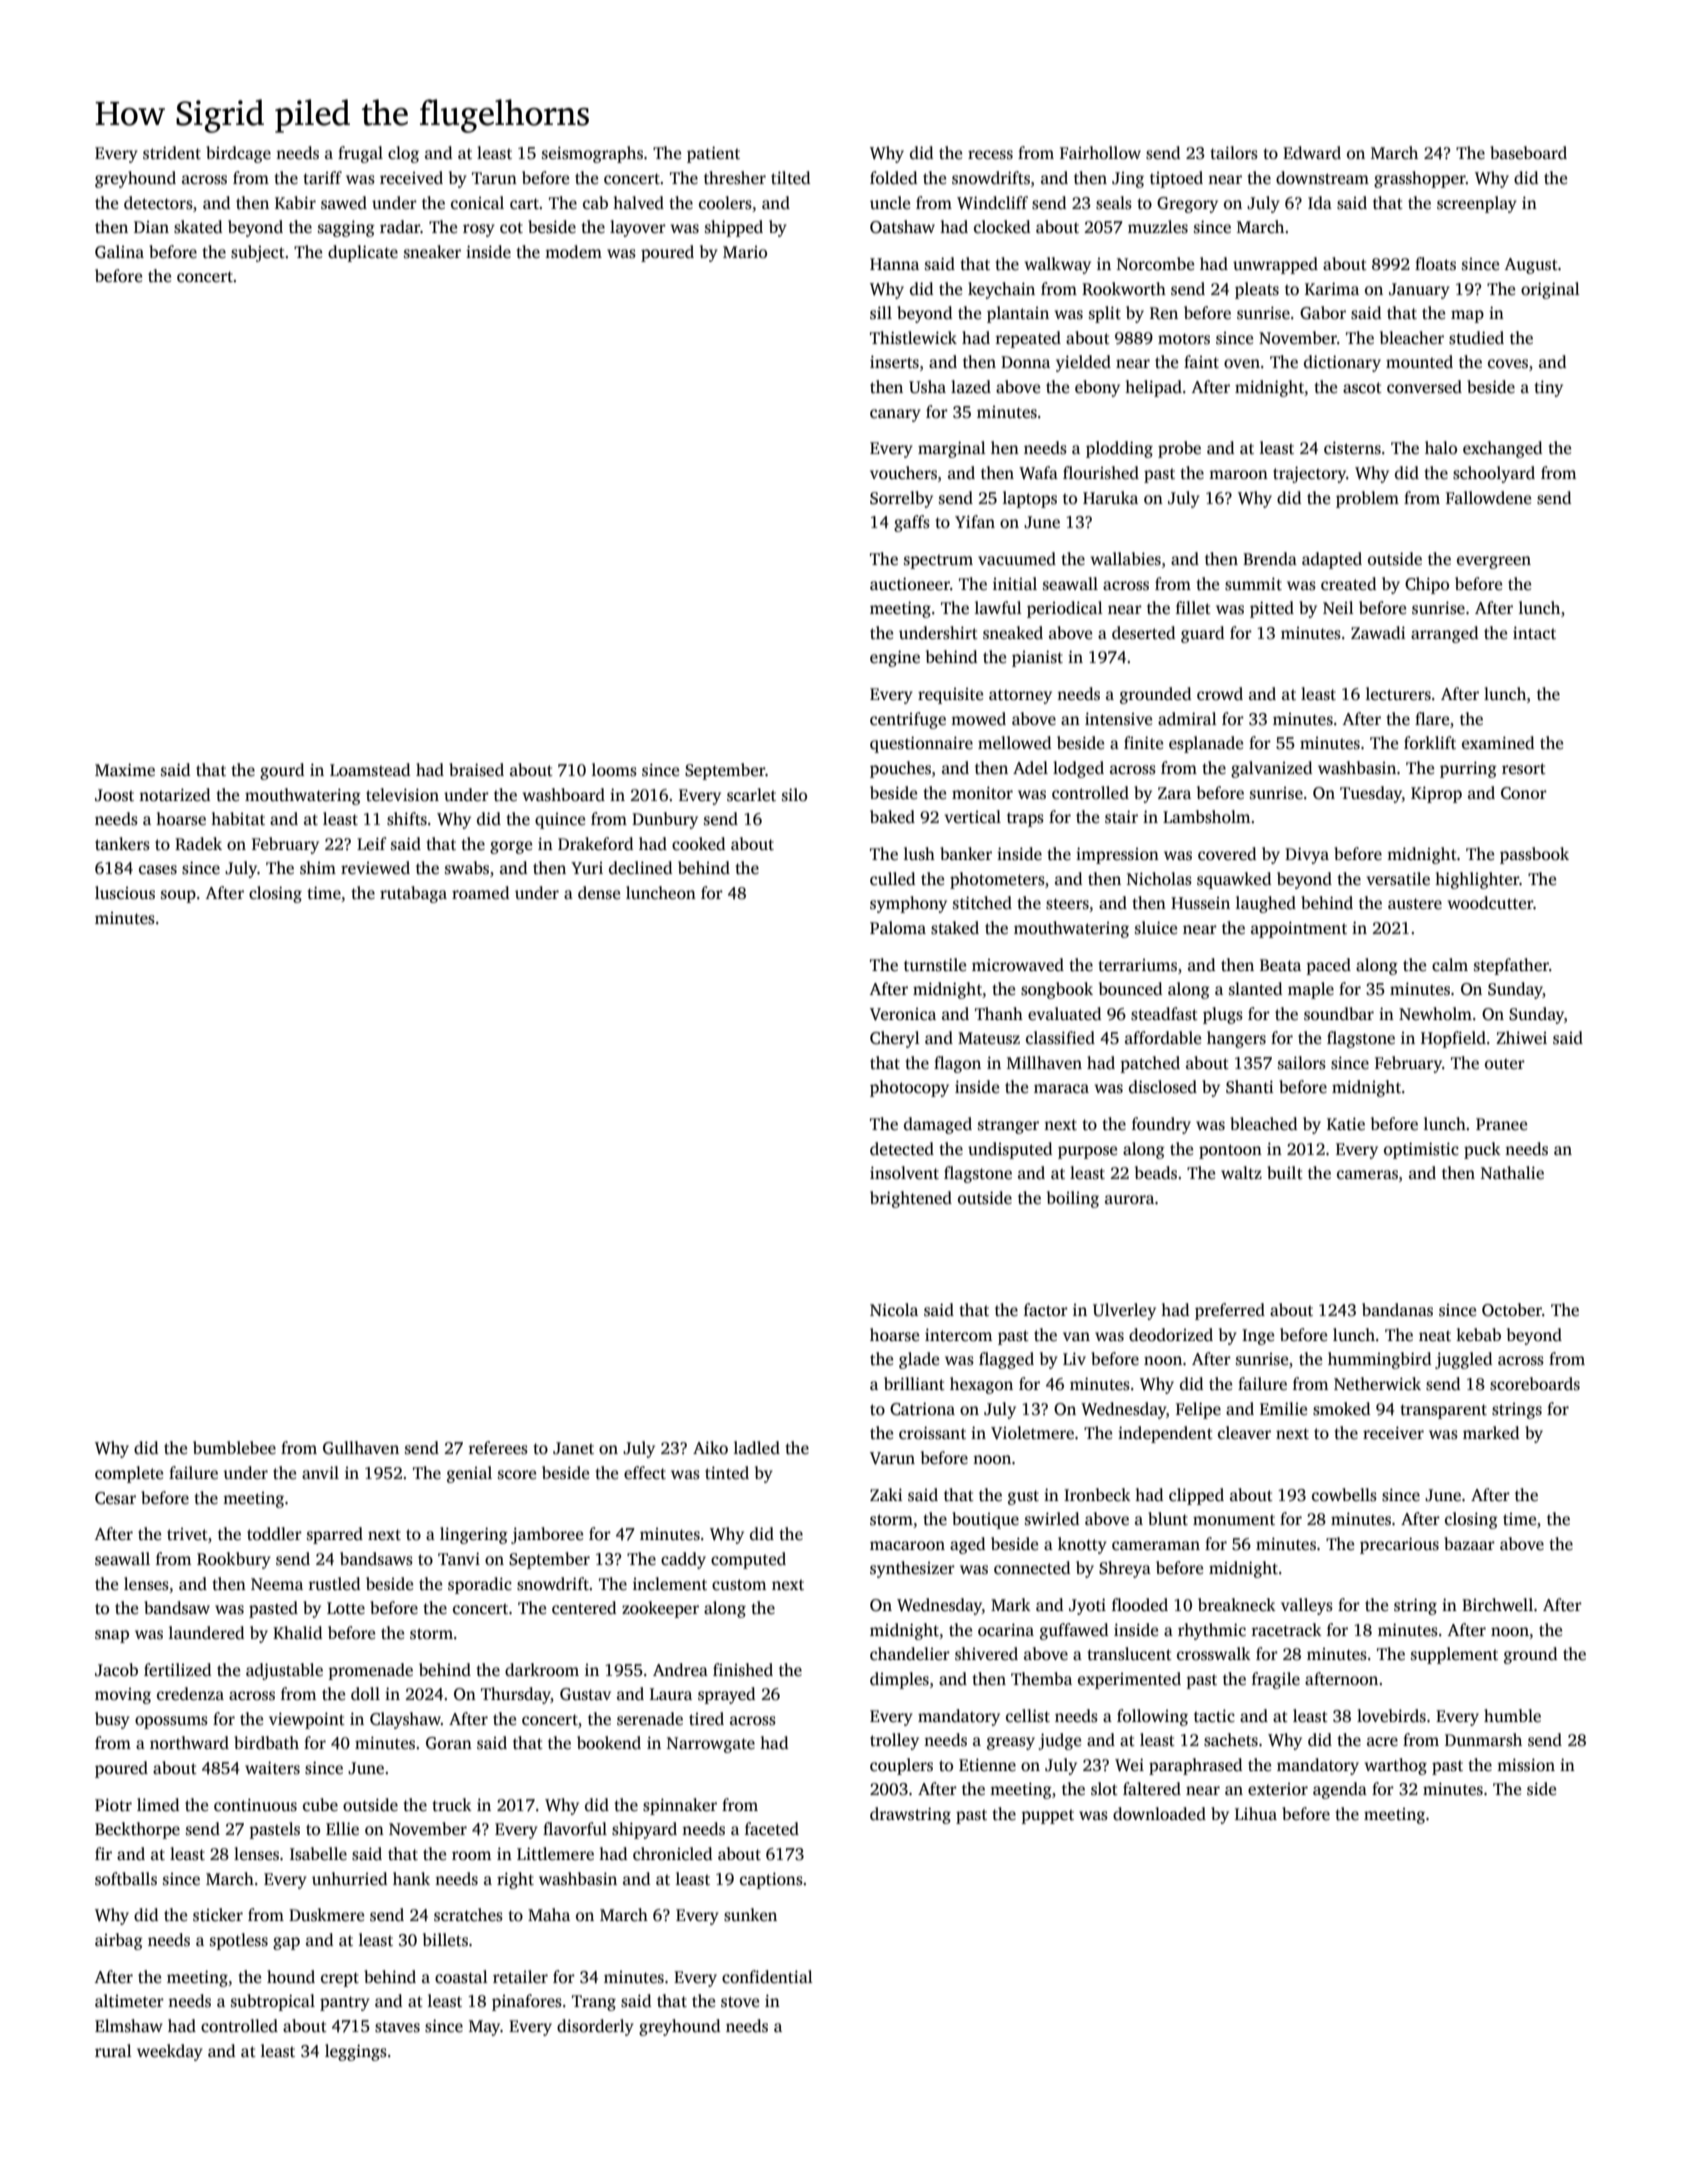 This screenshot has width=1683, height=2178. I want to click on fir, so click(103, 1853).
